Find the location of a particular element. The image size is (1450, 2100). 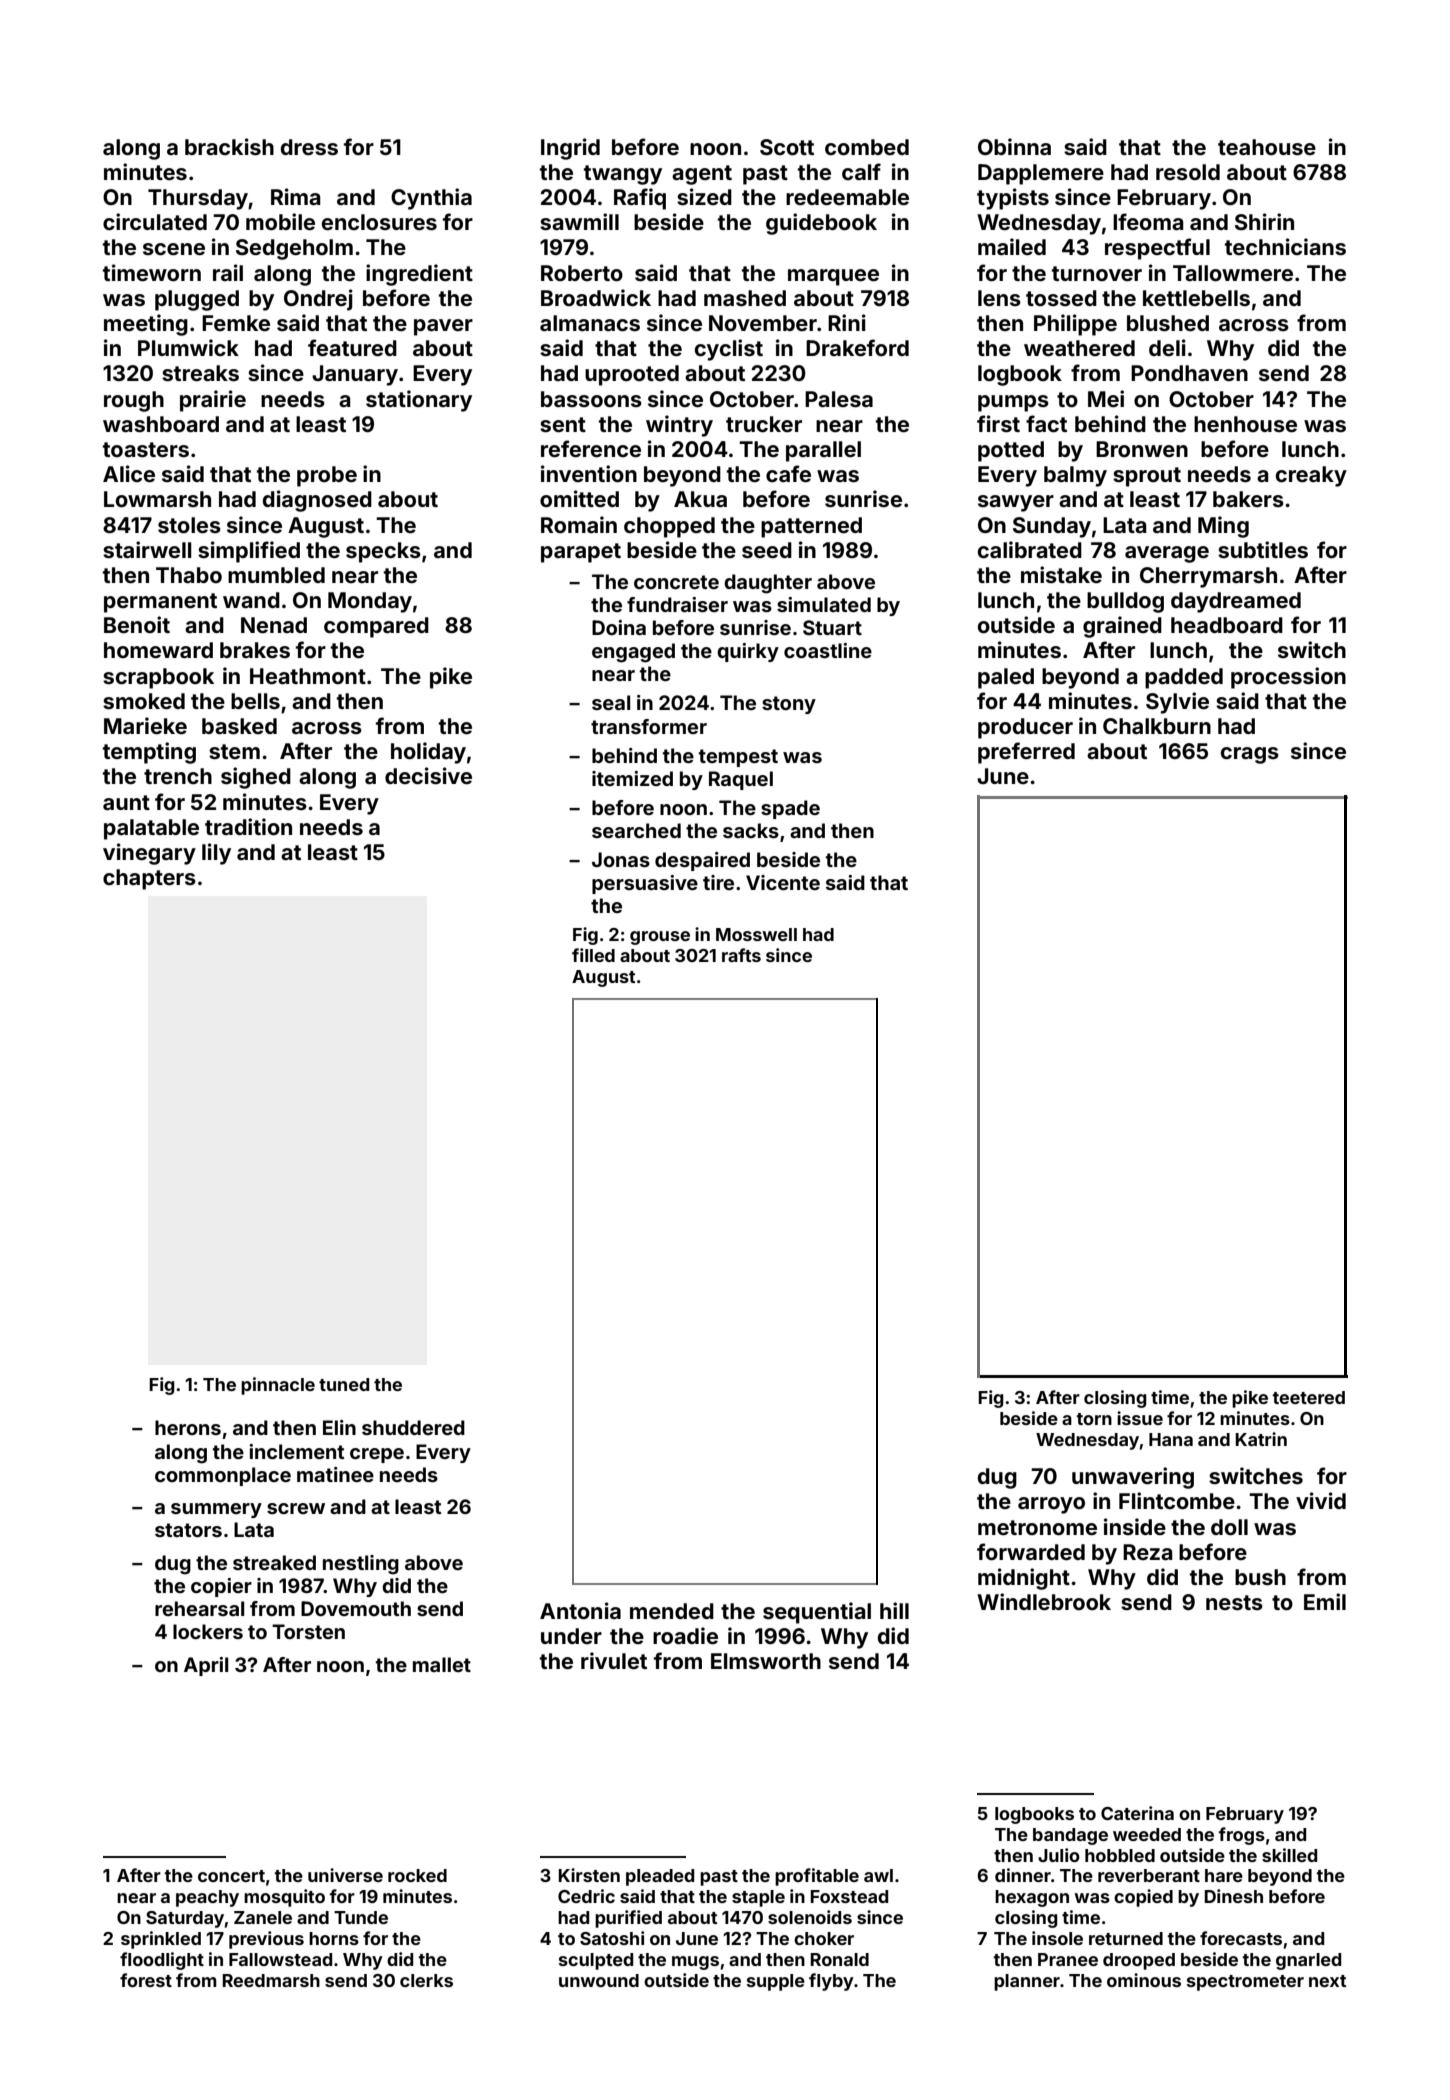

sequential is located at coordinates (817, 1613).
